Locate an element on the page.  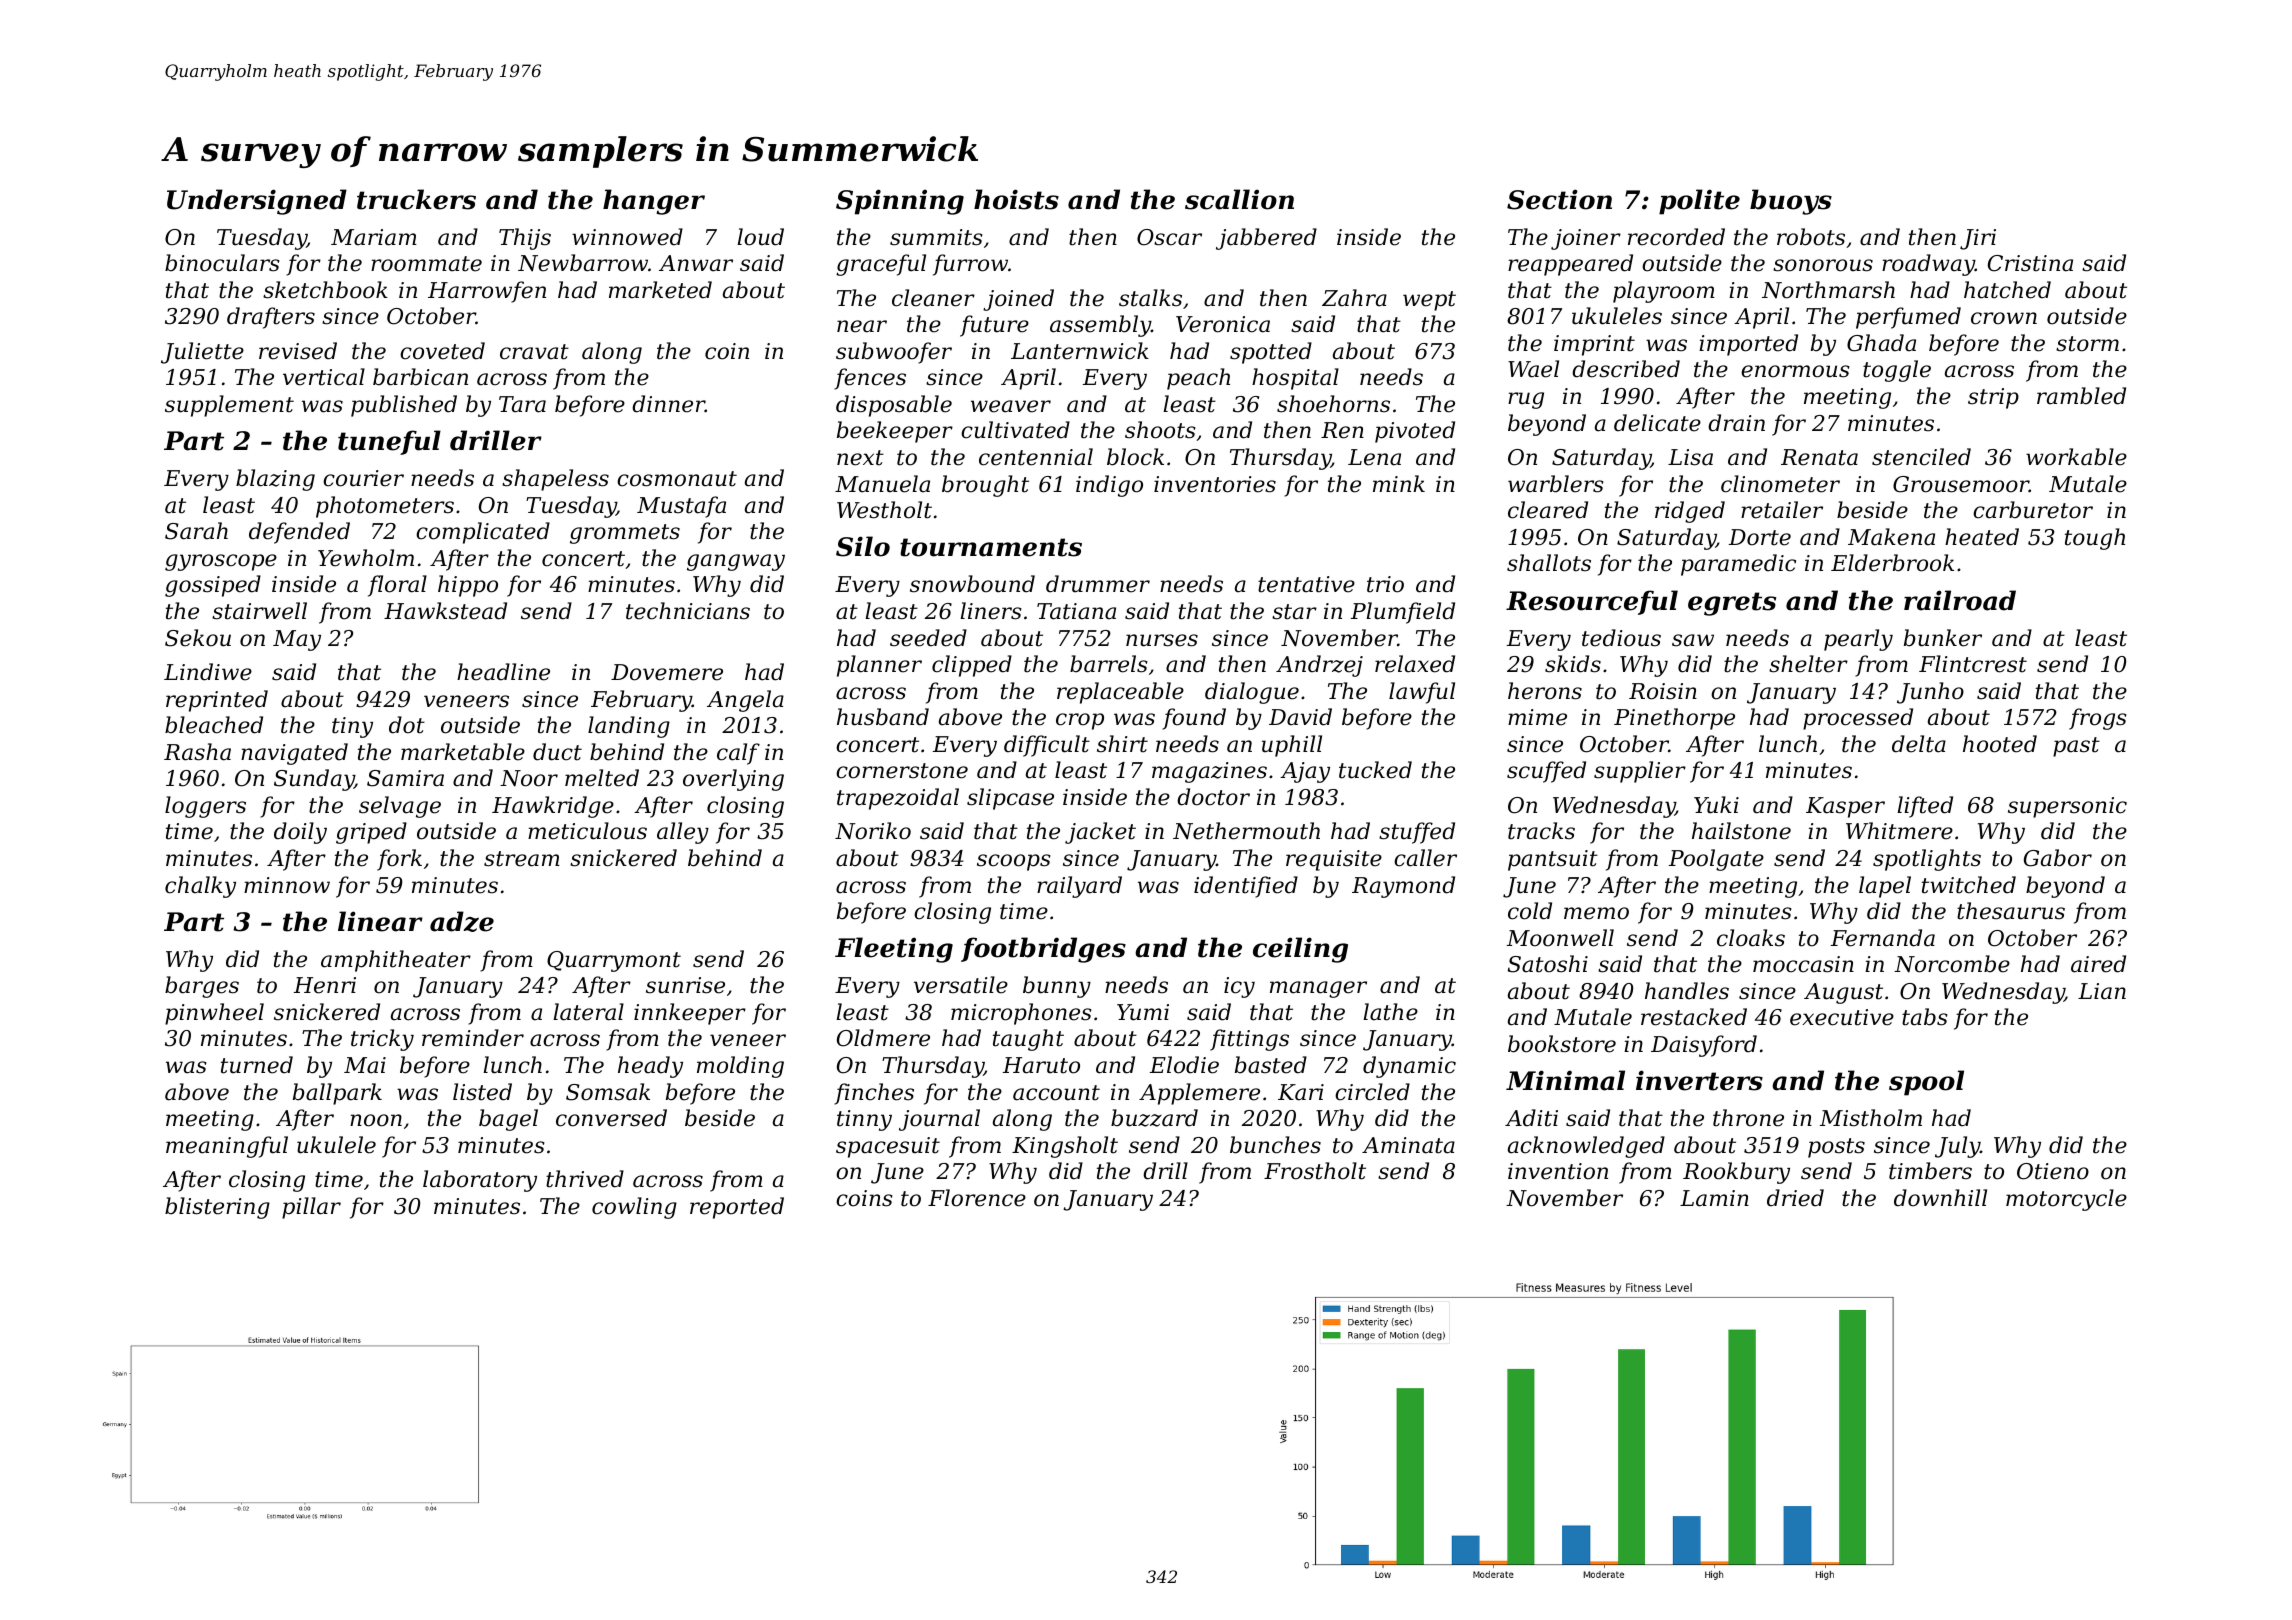
hoists is located at coordinates (1016, 199).
